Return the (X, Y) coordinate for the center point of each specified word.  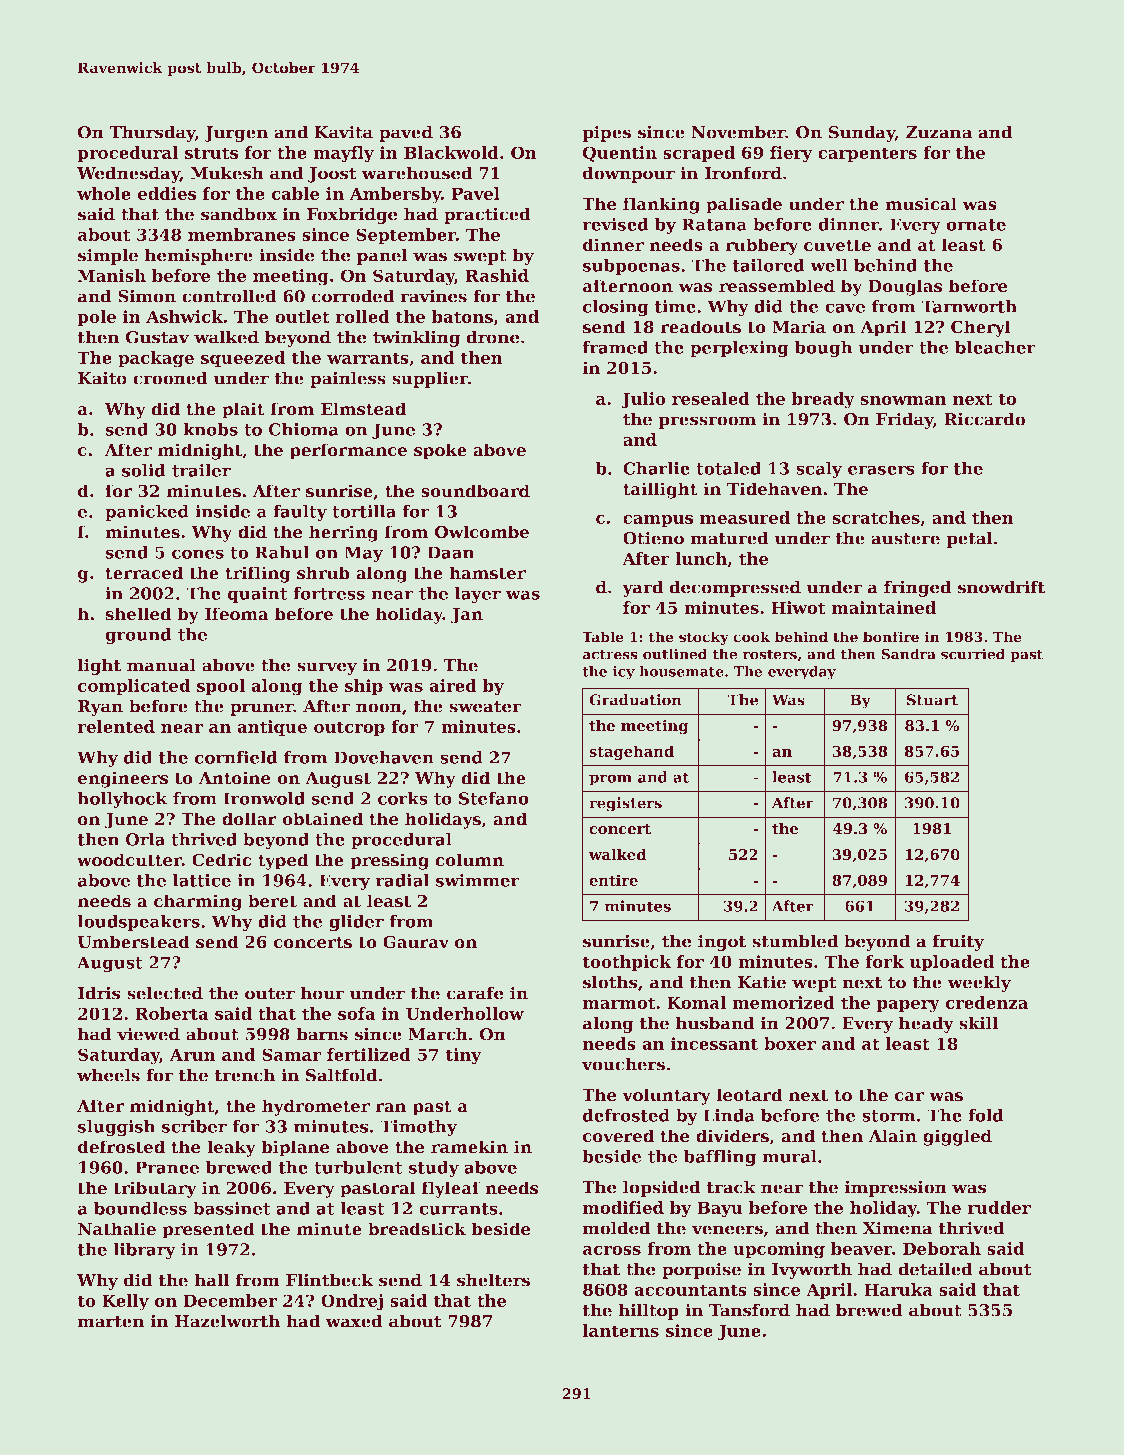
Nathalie (117, 1228)
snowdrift (1001, 587)
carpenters (867, 154)
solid (143, 470)
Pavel (476, 193)
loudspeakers (139, 923)
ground (138, 636)
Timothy (418, 1128)
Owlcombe (482, 531)
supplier (430, 380)
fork (885, 961)
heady (926, 1025)
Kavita (344, 132)
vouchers (623, 1064)
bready (823, 400)
